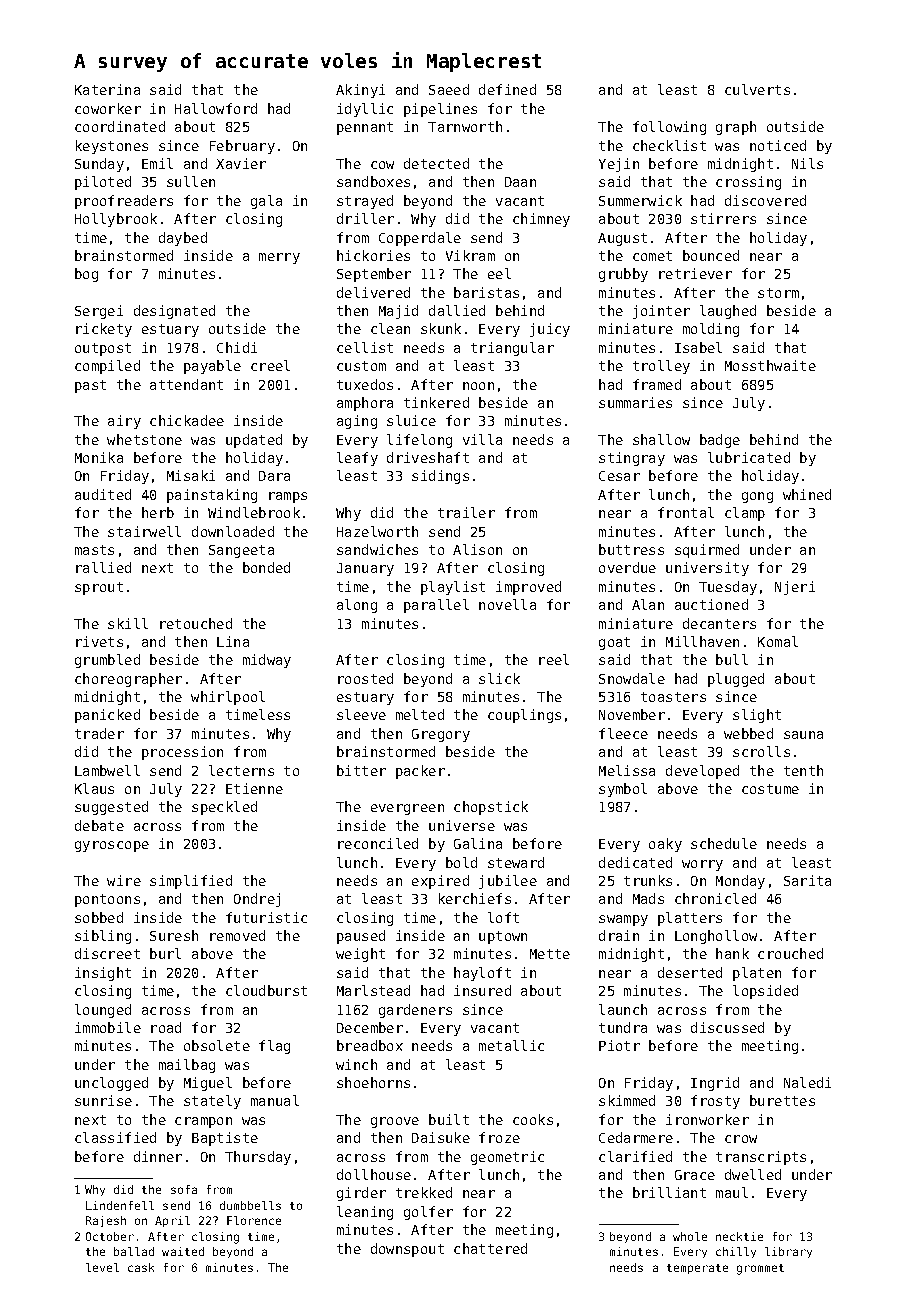  What do you see at coordinates (94, 550) in the screenshot?
I see `masts` at bounding box center [94, 550].
